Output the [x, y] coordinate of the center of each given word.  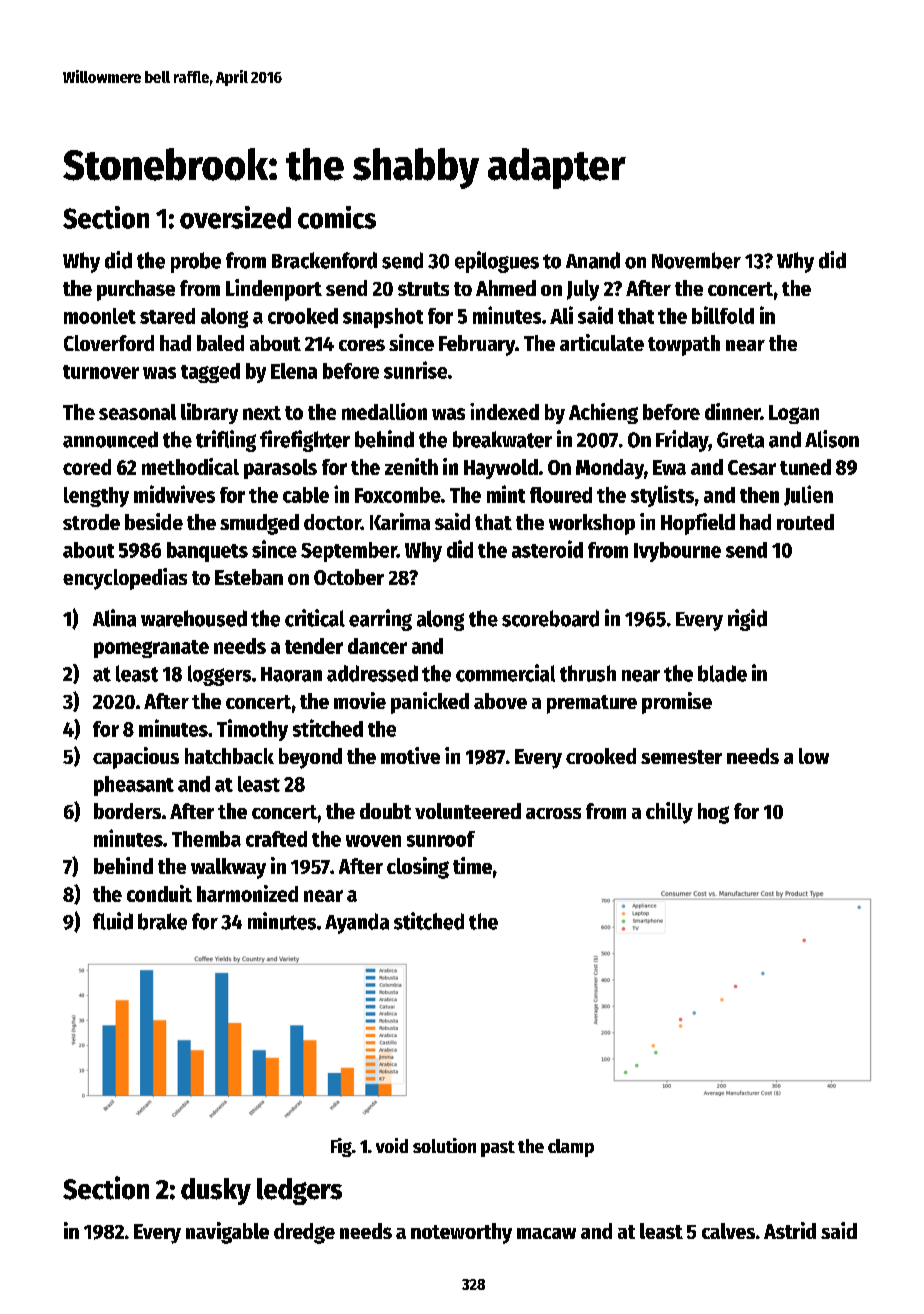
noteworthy [461, 1233]
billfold [723, 315]
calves [728, 1231]
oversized [235, 217]
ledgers [299, 1191]
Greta [740, 440]
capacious [136, 758]
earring [380, 620]
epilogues [497, 262]
